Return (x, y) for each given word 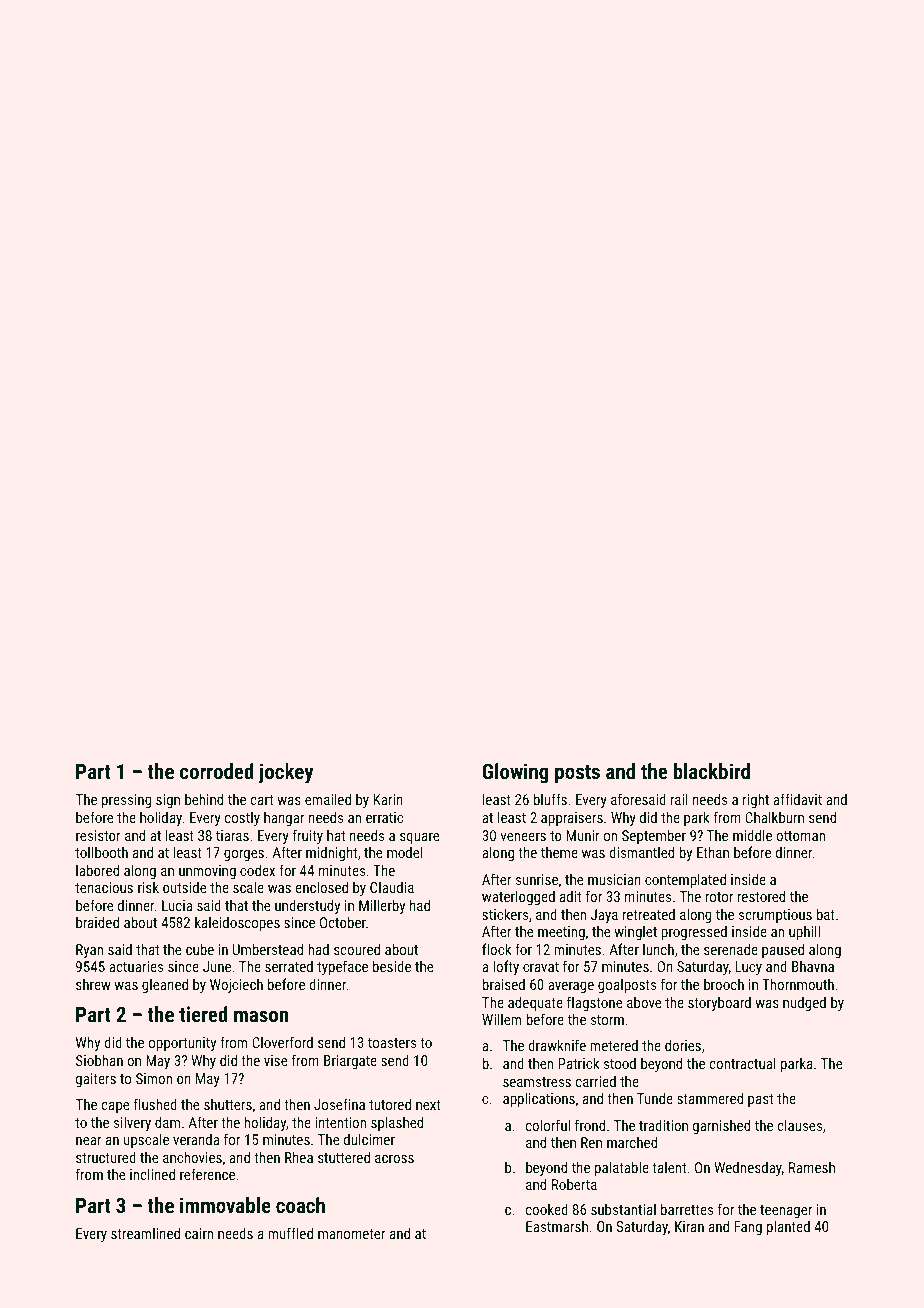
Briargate (350, 1062)
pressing (127, 801)
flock (496, 949)
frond (590, 1125)
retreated (649, 914)
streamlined (145, 1233)
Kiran (689, 1226)
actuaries (136, 966)
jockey (286, 773)
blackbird (712, 771)
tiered (203, 1014)
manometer (352, 1234)
